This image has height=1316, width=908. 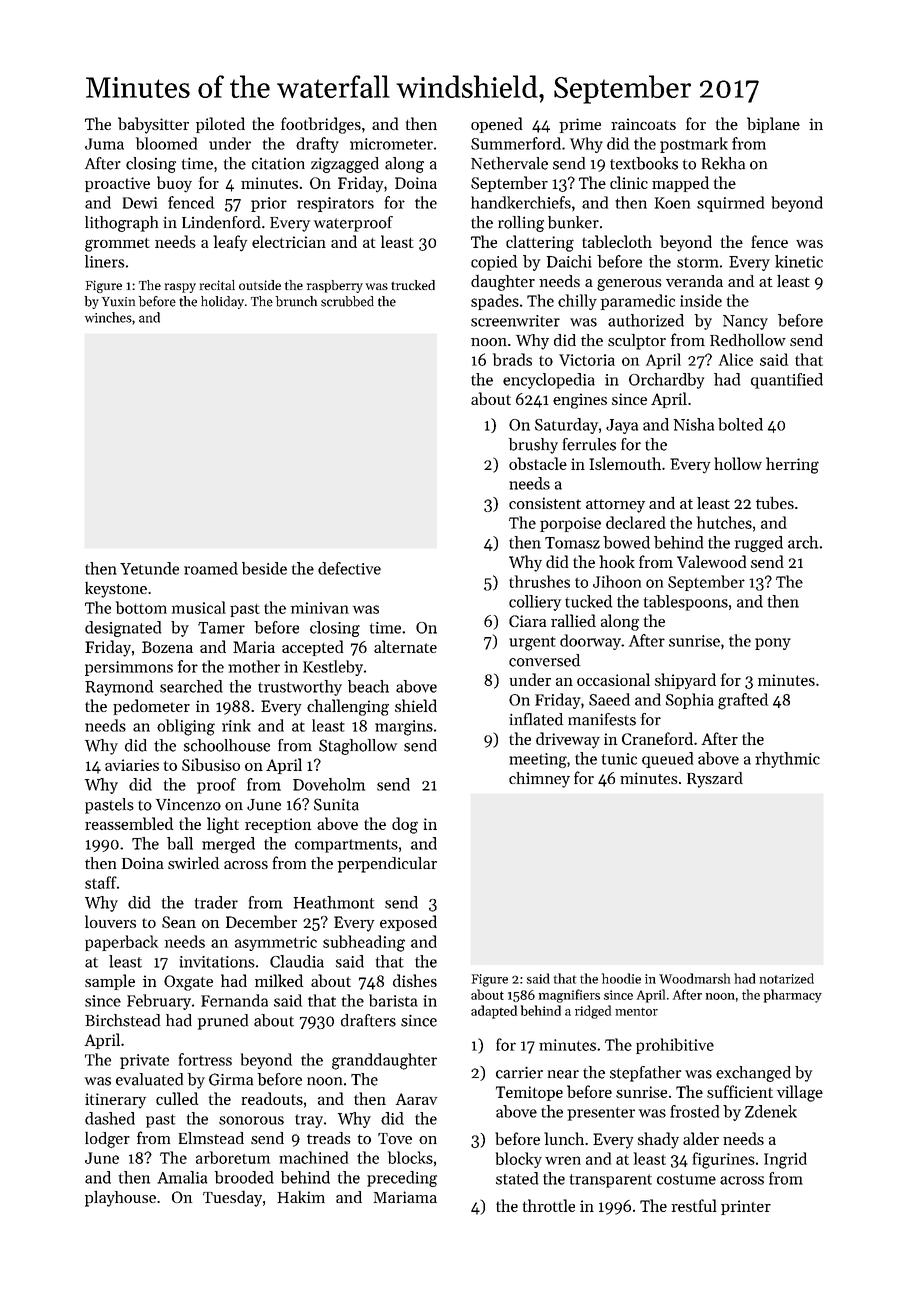 I want to click on Fernanda, so click(x=234, y=1000).
